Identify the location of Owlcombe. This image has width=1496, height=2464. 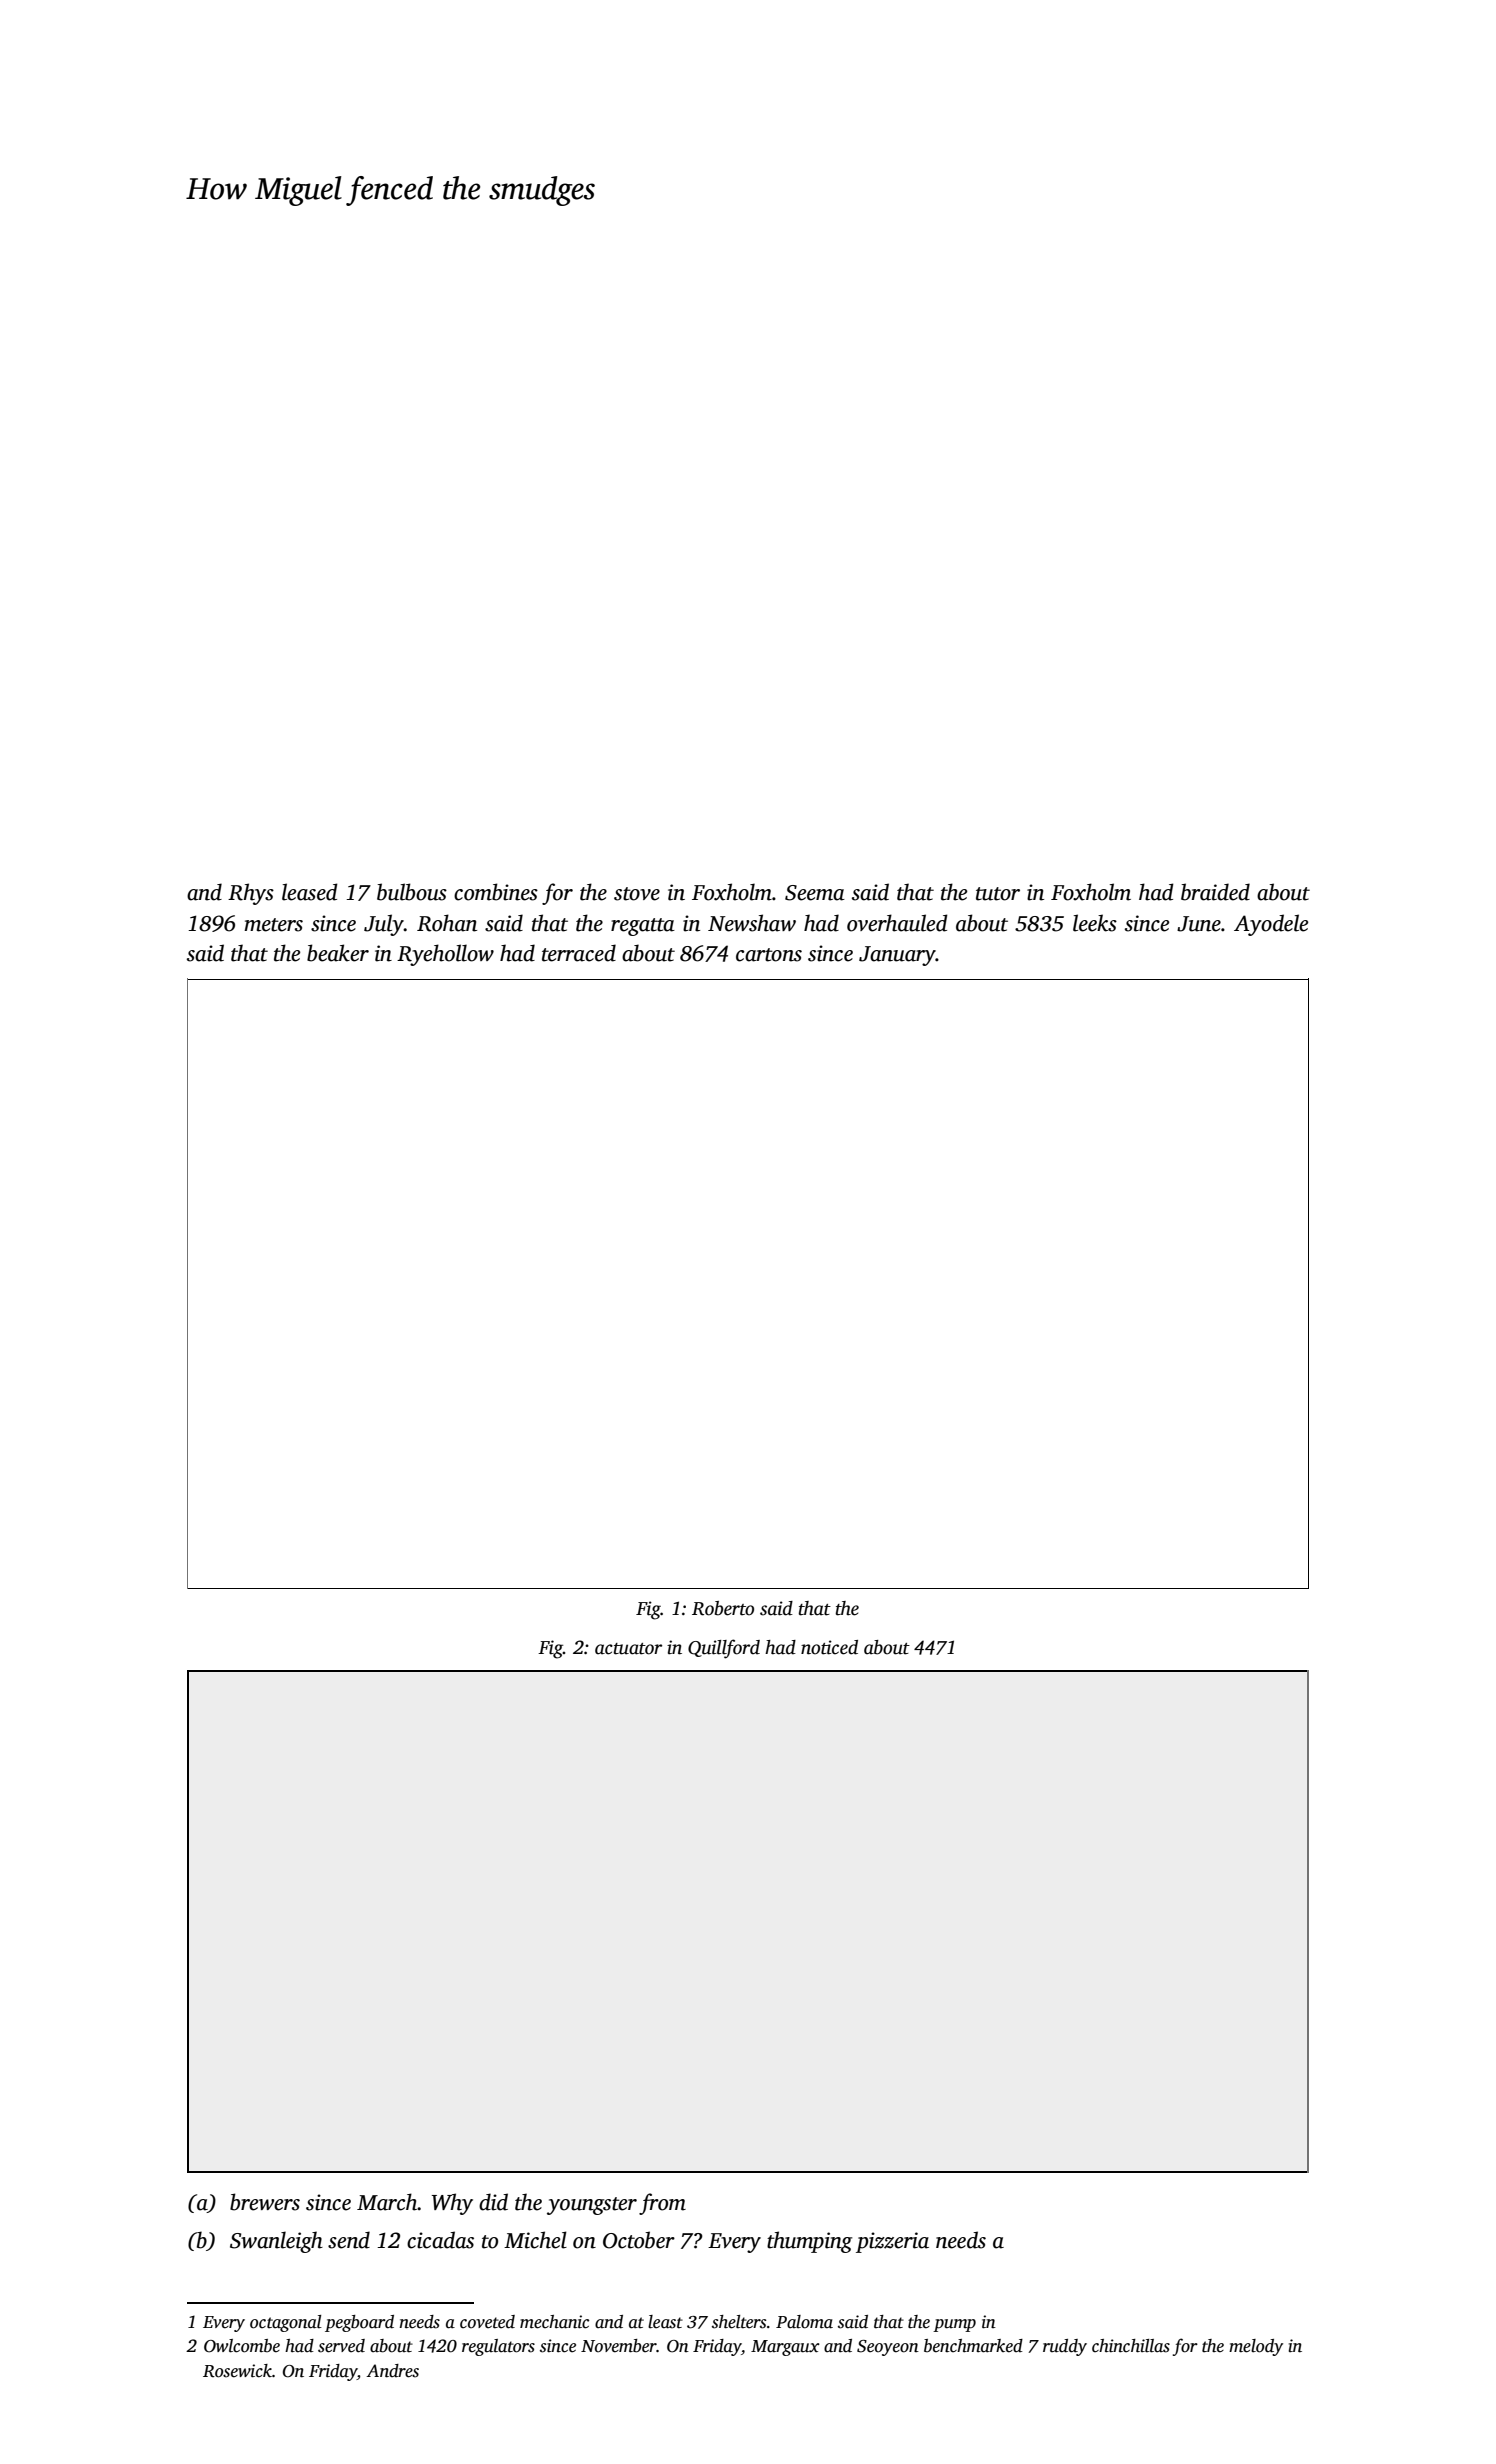
(242, 2346).
